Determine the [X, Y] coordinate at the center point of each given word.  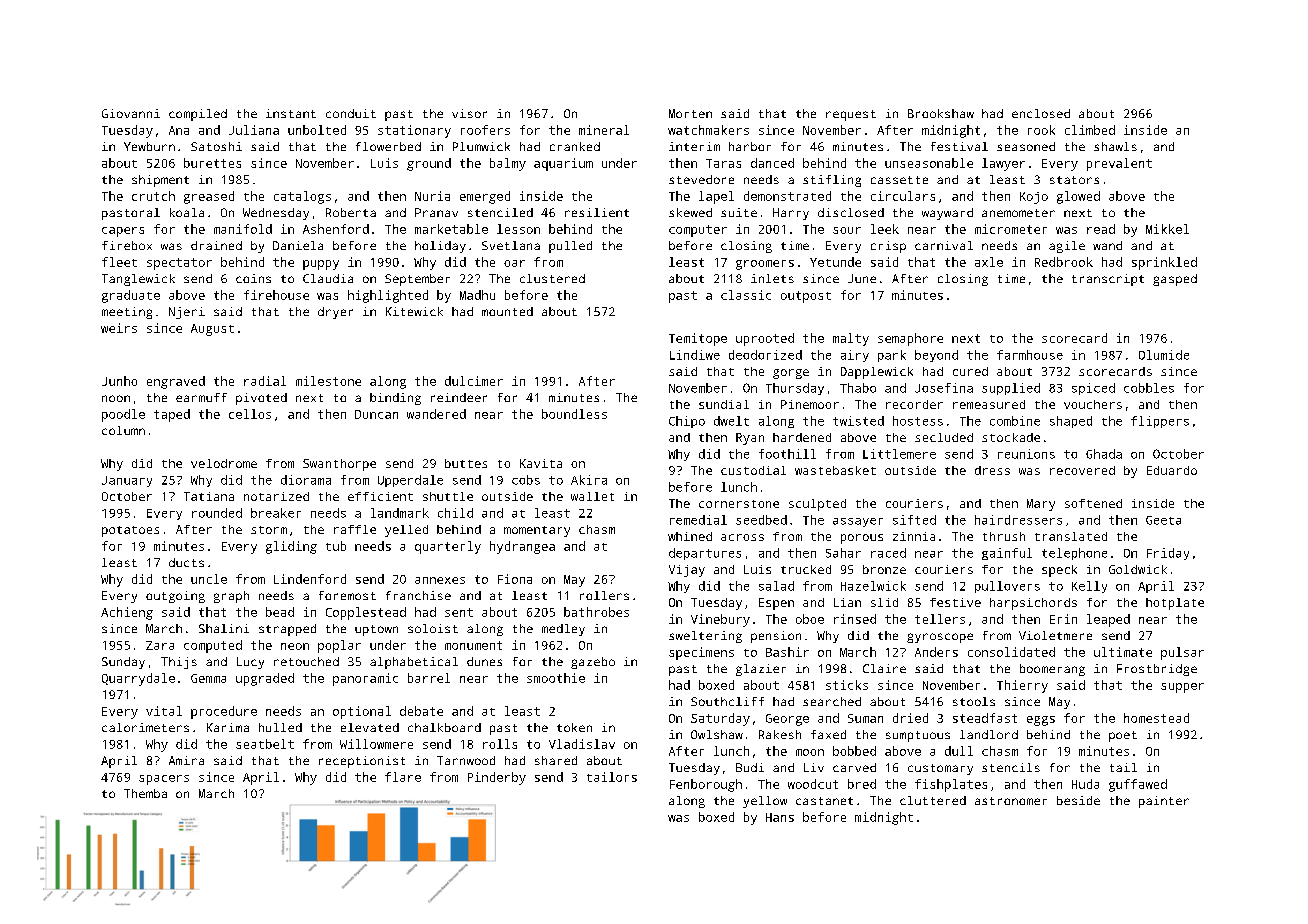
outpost [806, 297]
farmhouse [1030, 355]
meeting [127, 313]
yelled [406, 531]
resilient [597, 212]
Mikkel [1167, 229]
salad [776, 586]
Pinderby [497, 778]
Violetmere [1055, 635]
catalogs [302, 197]
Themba [145, 793]
